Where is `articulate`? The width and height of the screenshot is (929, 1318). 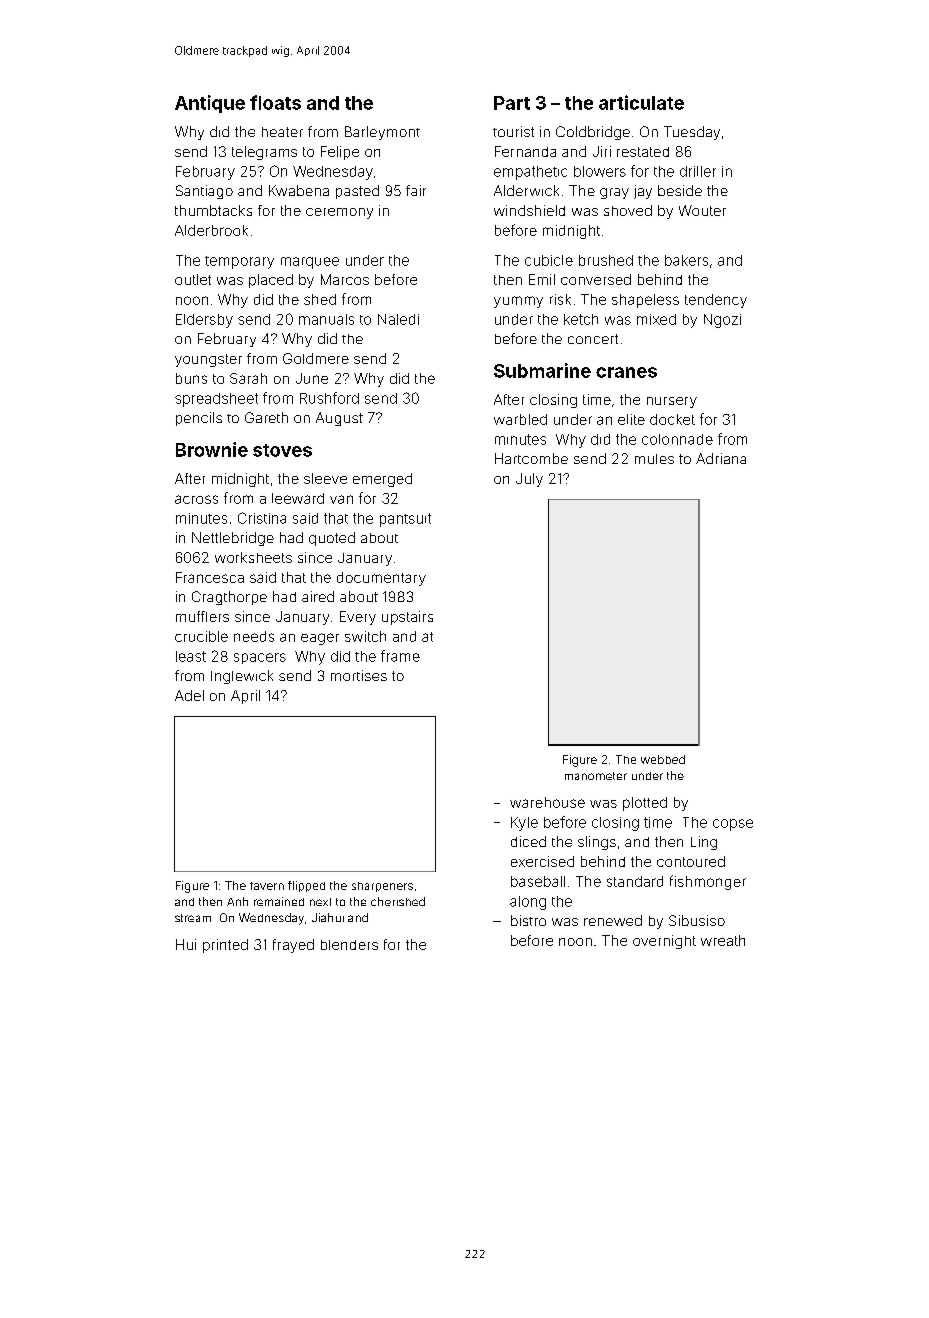
articulate is located at coordinates (641, 102).
